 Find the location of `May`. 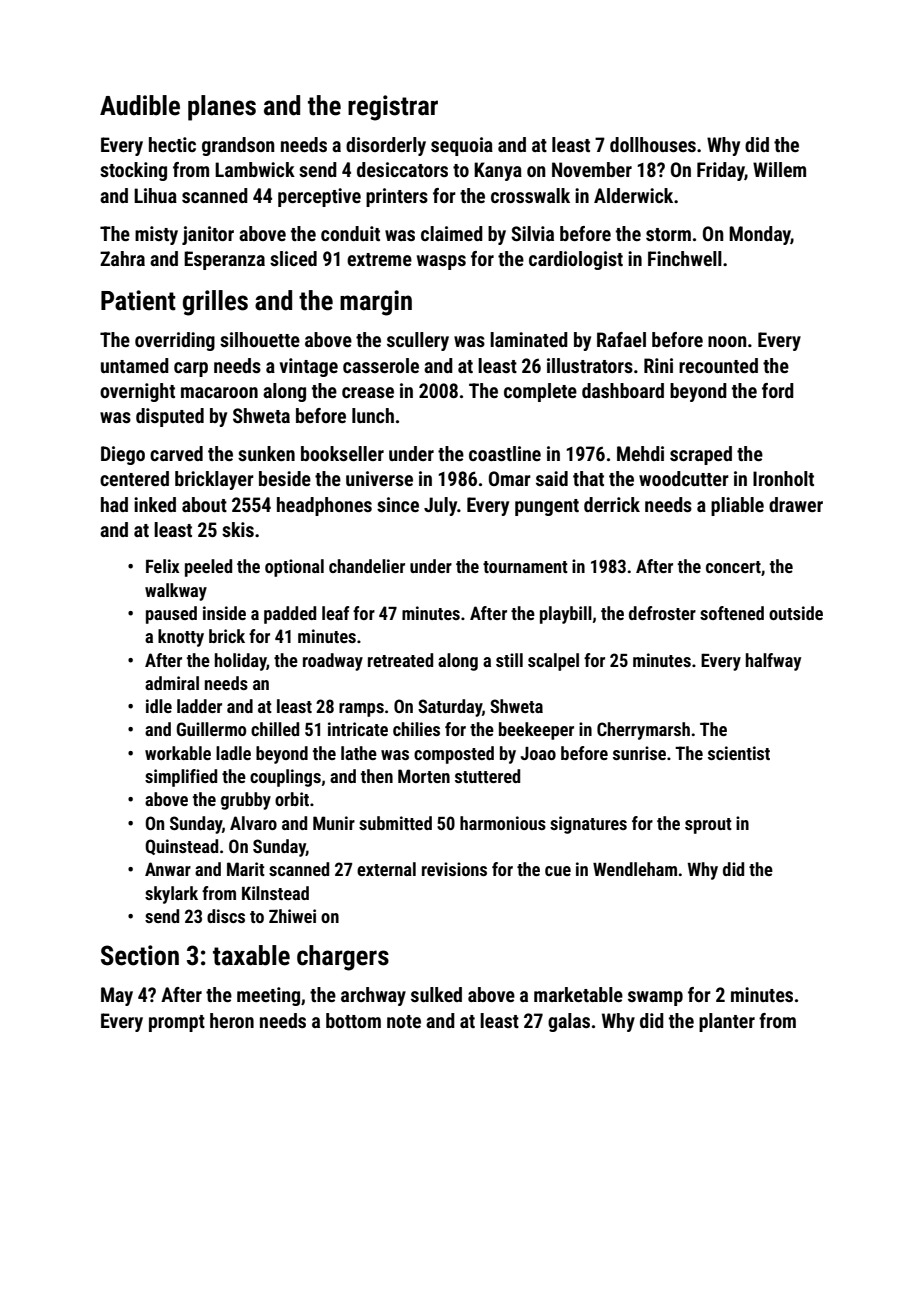

May is located at coordinates (117, 996).
